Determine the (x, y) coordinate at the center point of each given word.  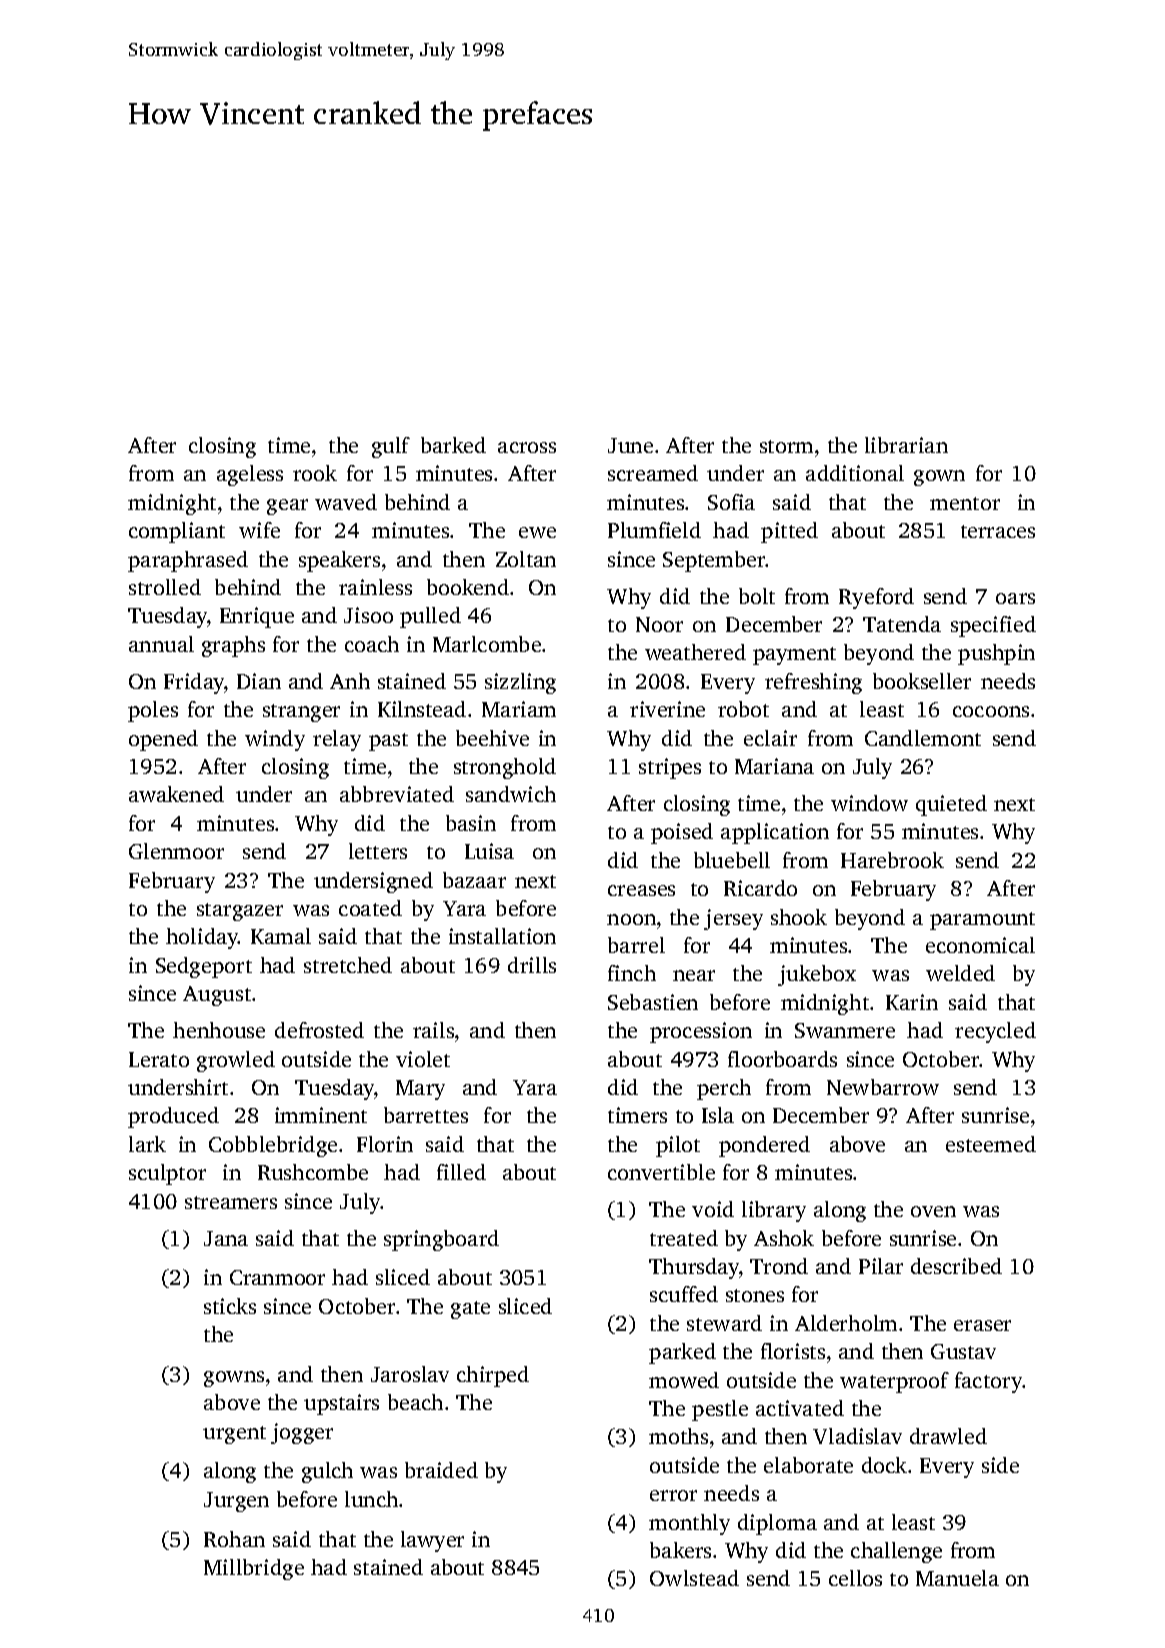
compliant (177, 532)
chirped (493, 1376)
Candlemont (923, 738)
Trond (779, 1266)
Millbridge (254, 1569)
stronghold (505, 768)
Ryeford (876, 598)
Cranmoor (277, 1277)
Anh (350, 681)
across (527, 447)
